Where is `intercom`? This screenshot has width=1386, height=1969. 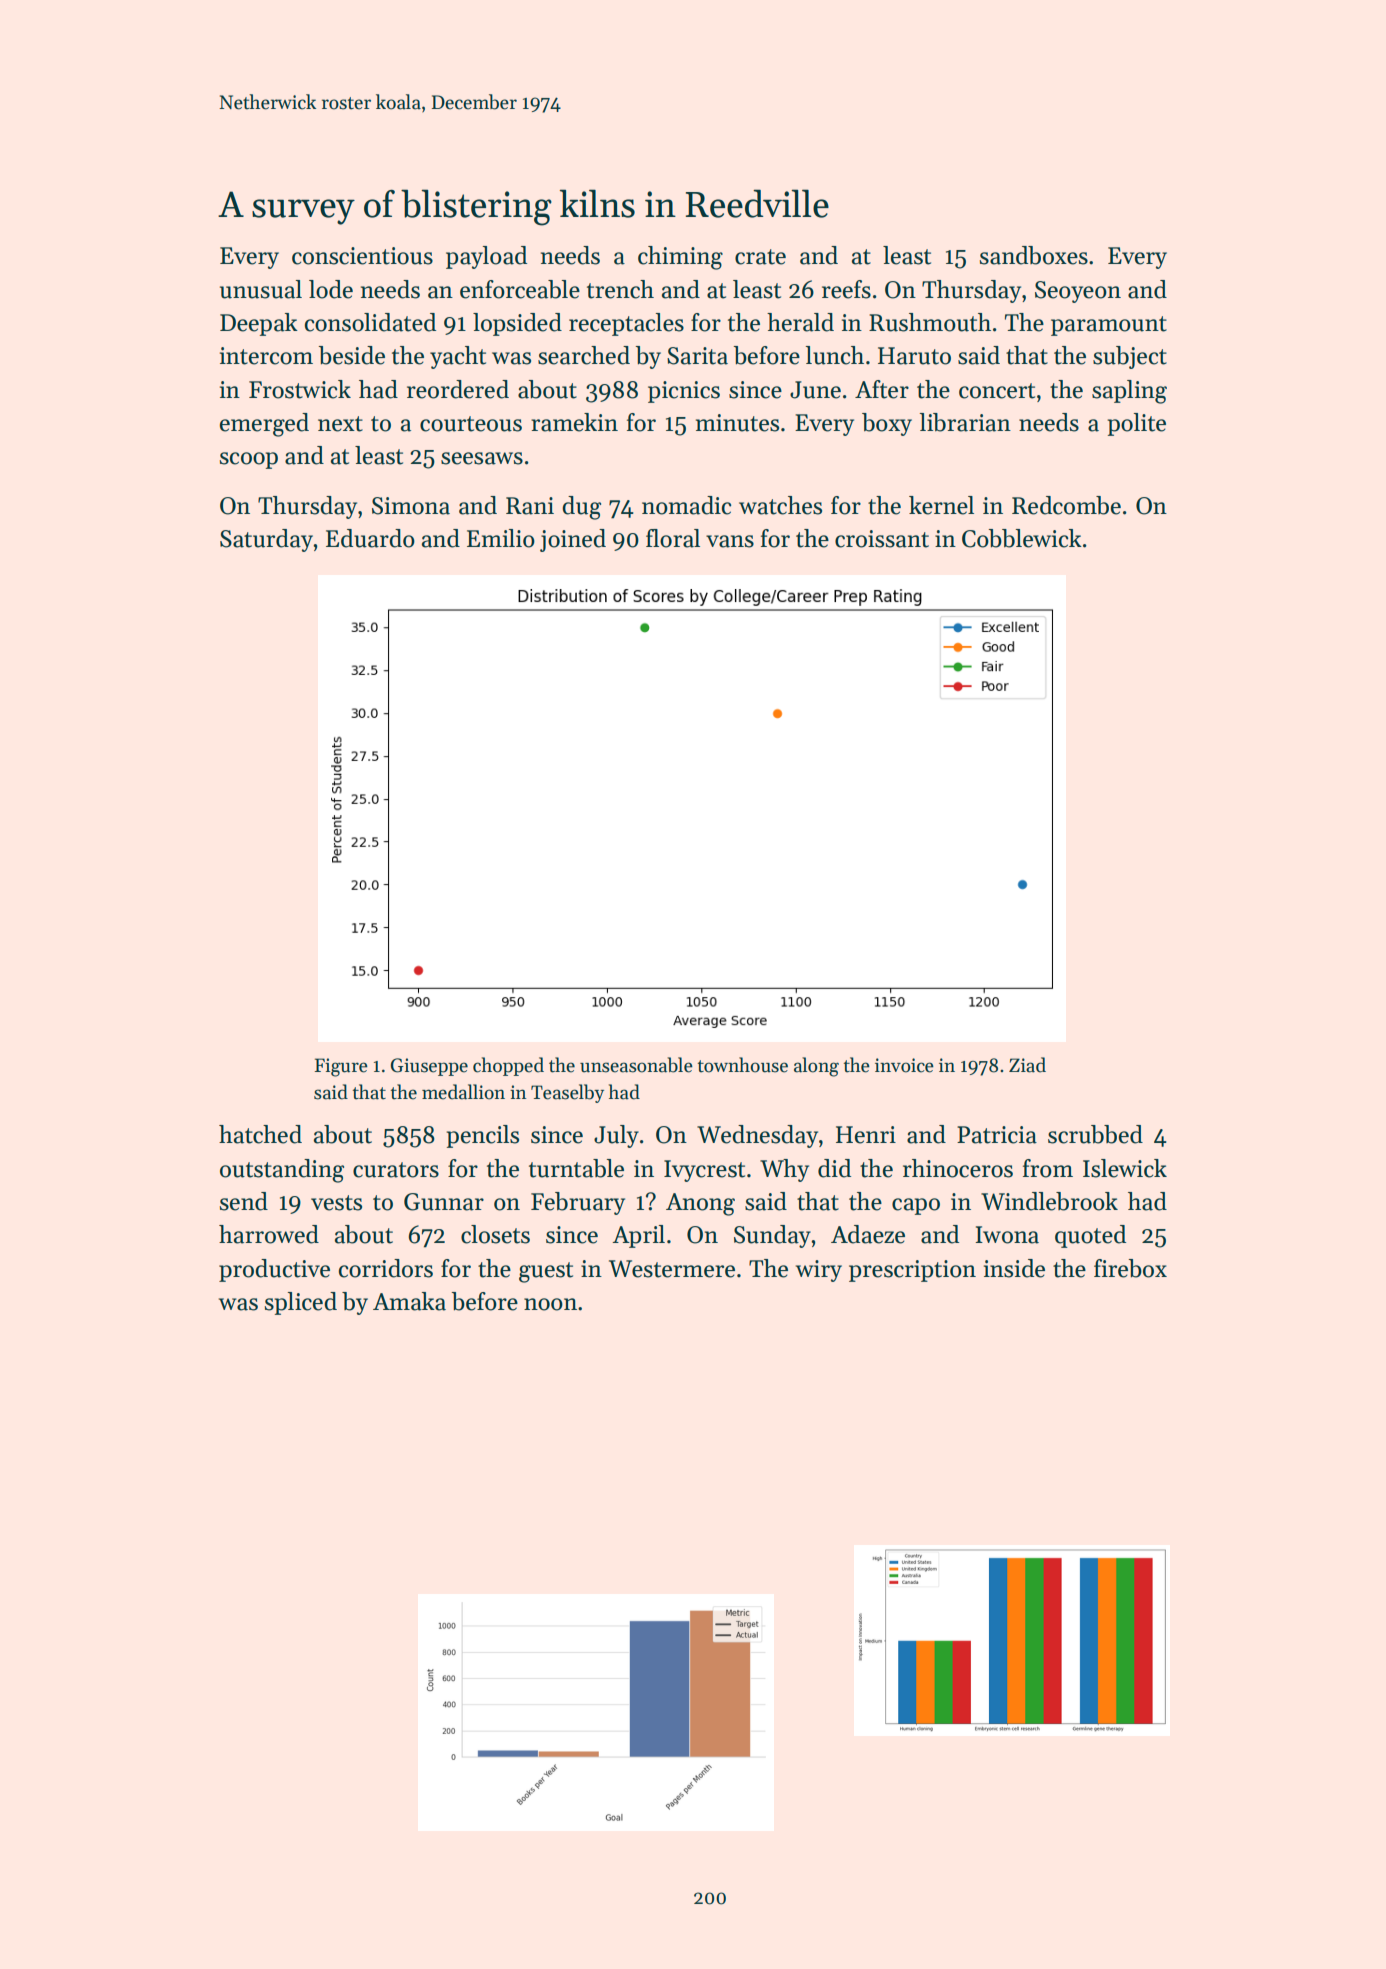 intercom is located at coordinates (266, 356).
